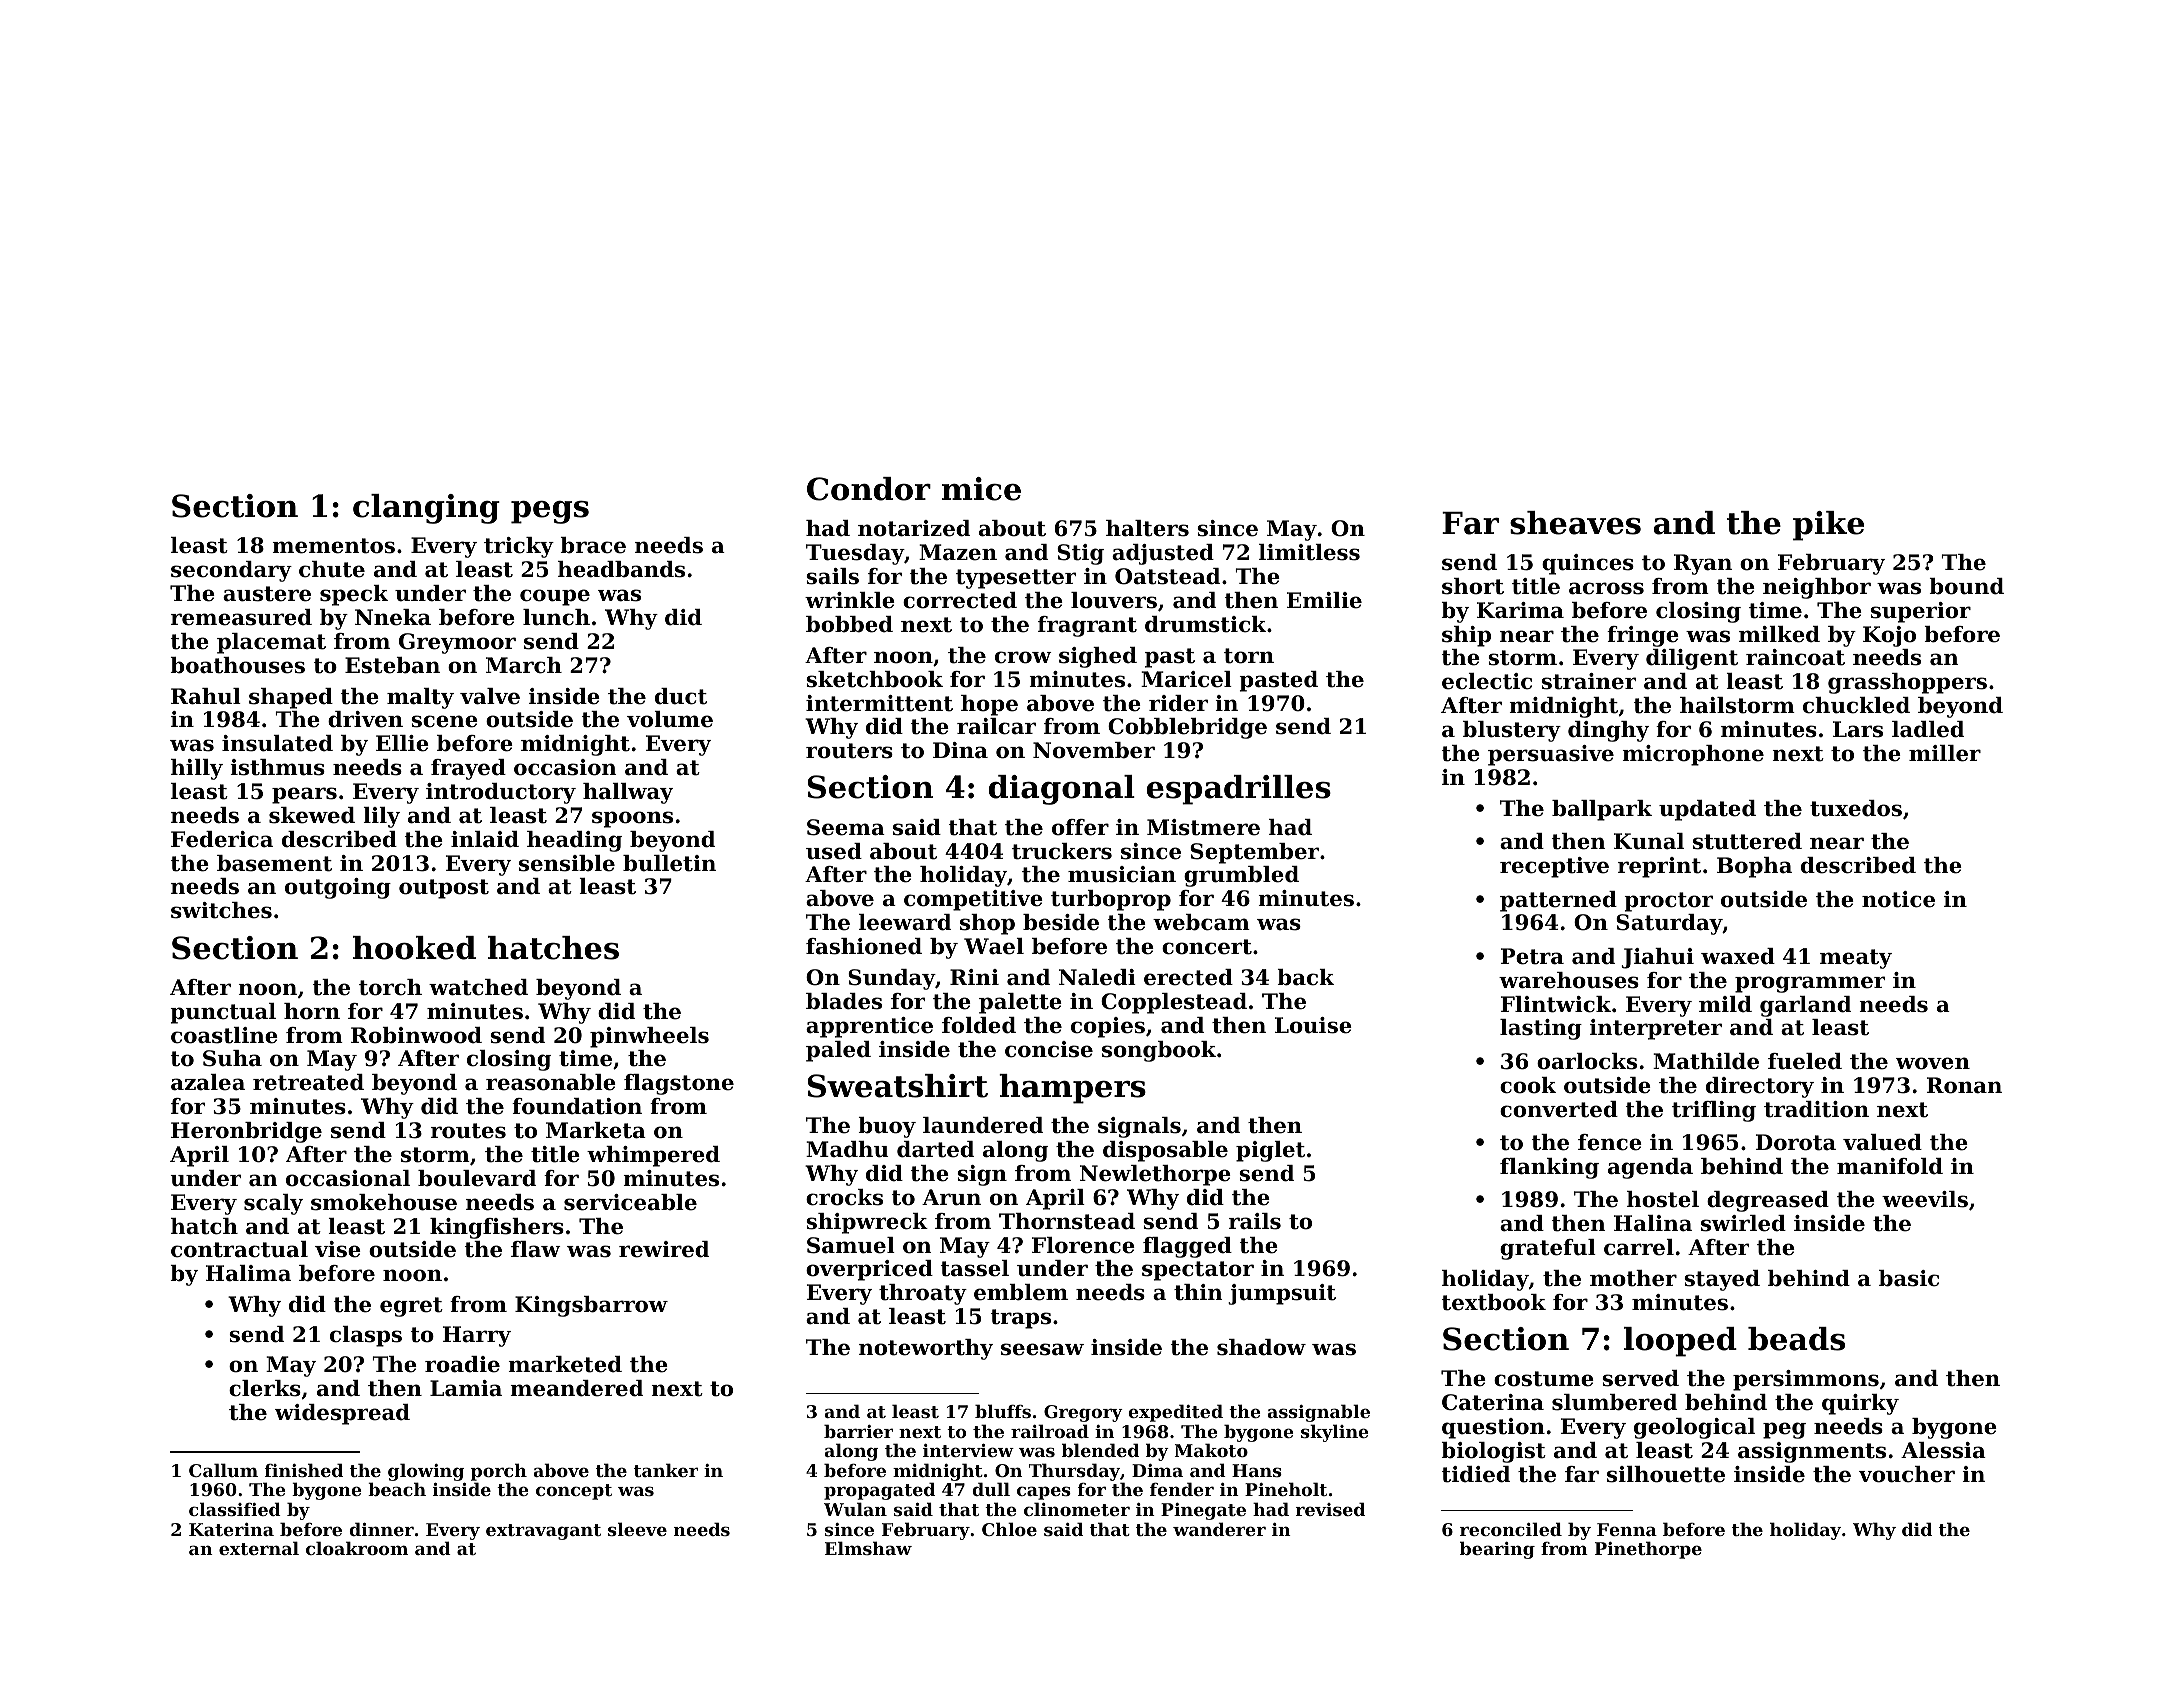 The height and width of the screenshot is (1683, 2178). I want to click on diligent, so click(1692, 659).
